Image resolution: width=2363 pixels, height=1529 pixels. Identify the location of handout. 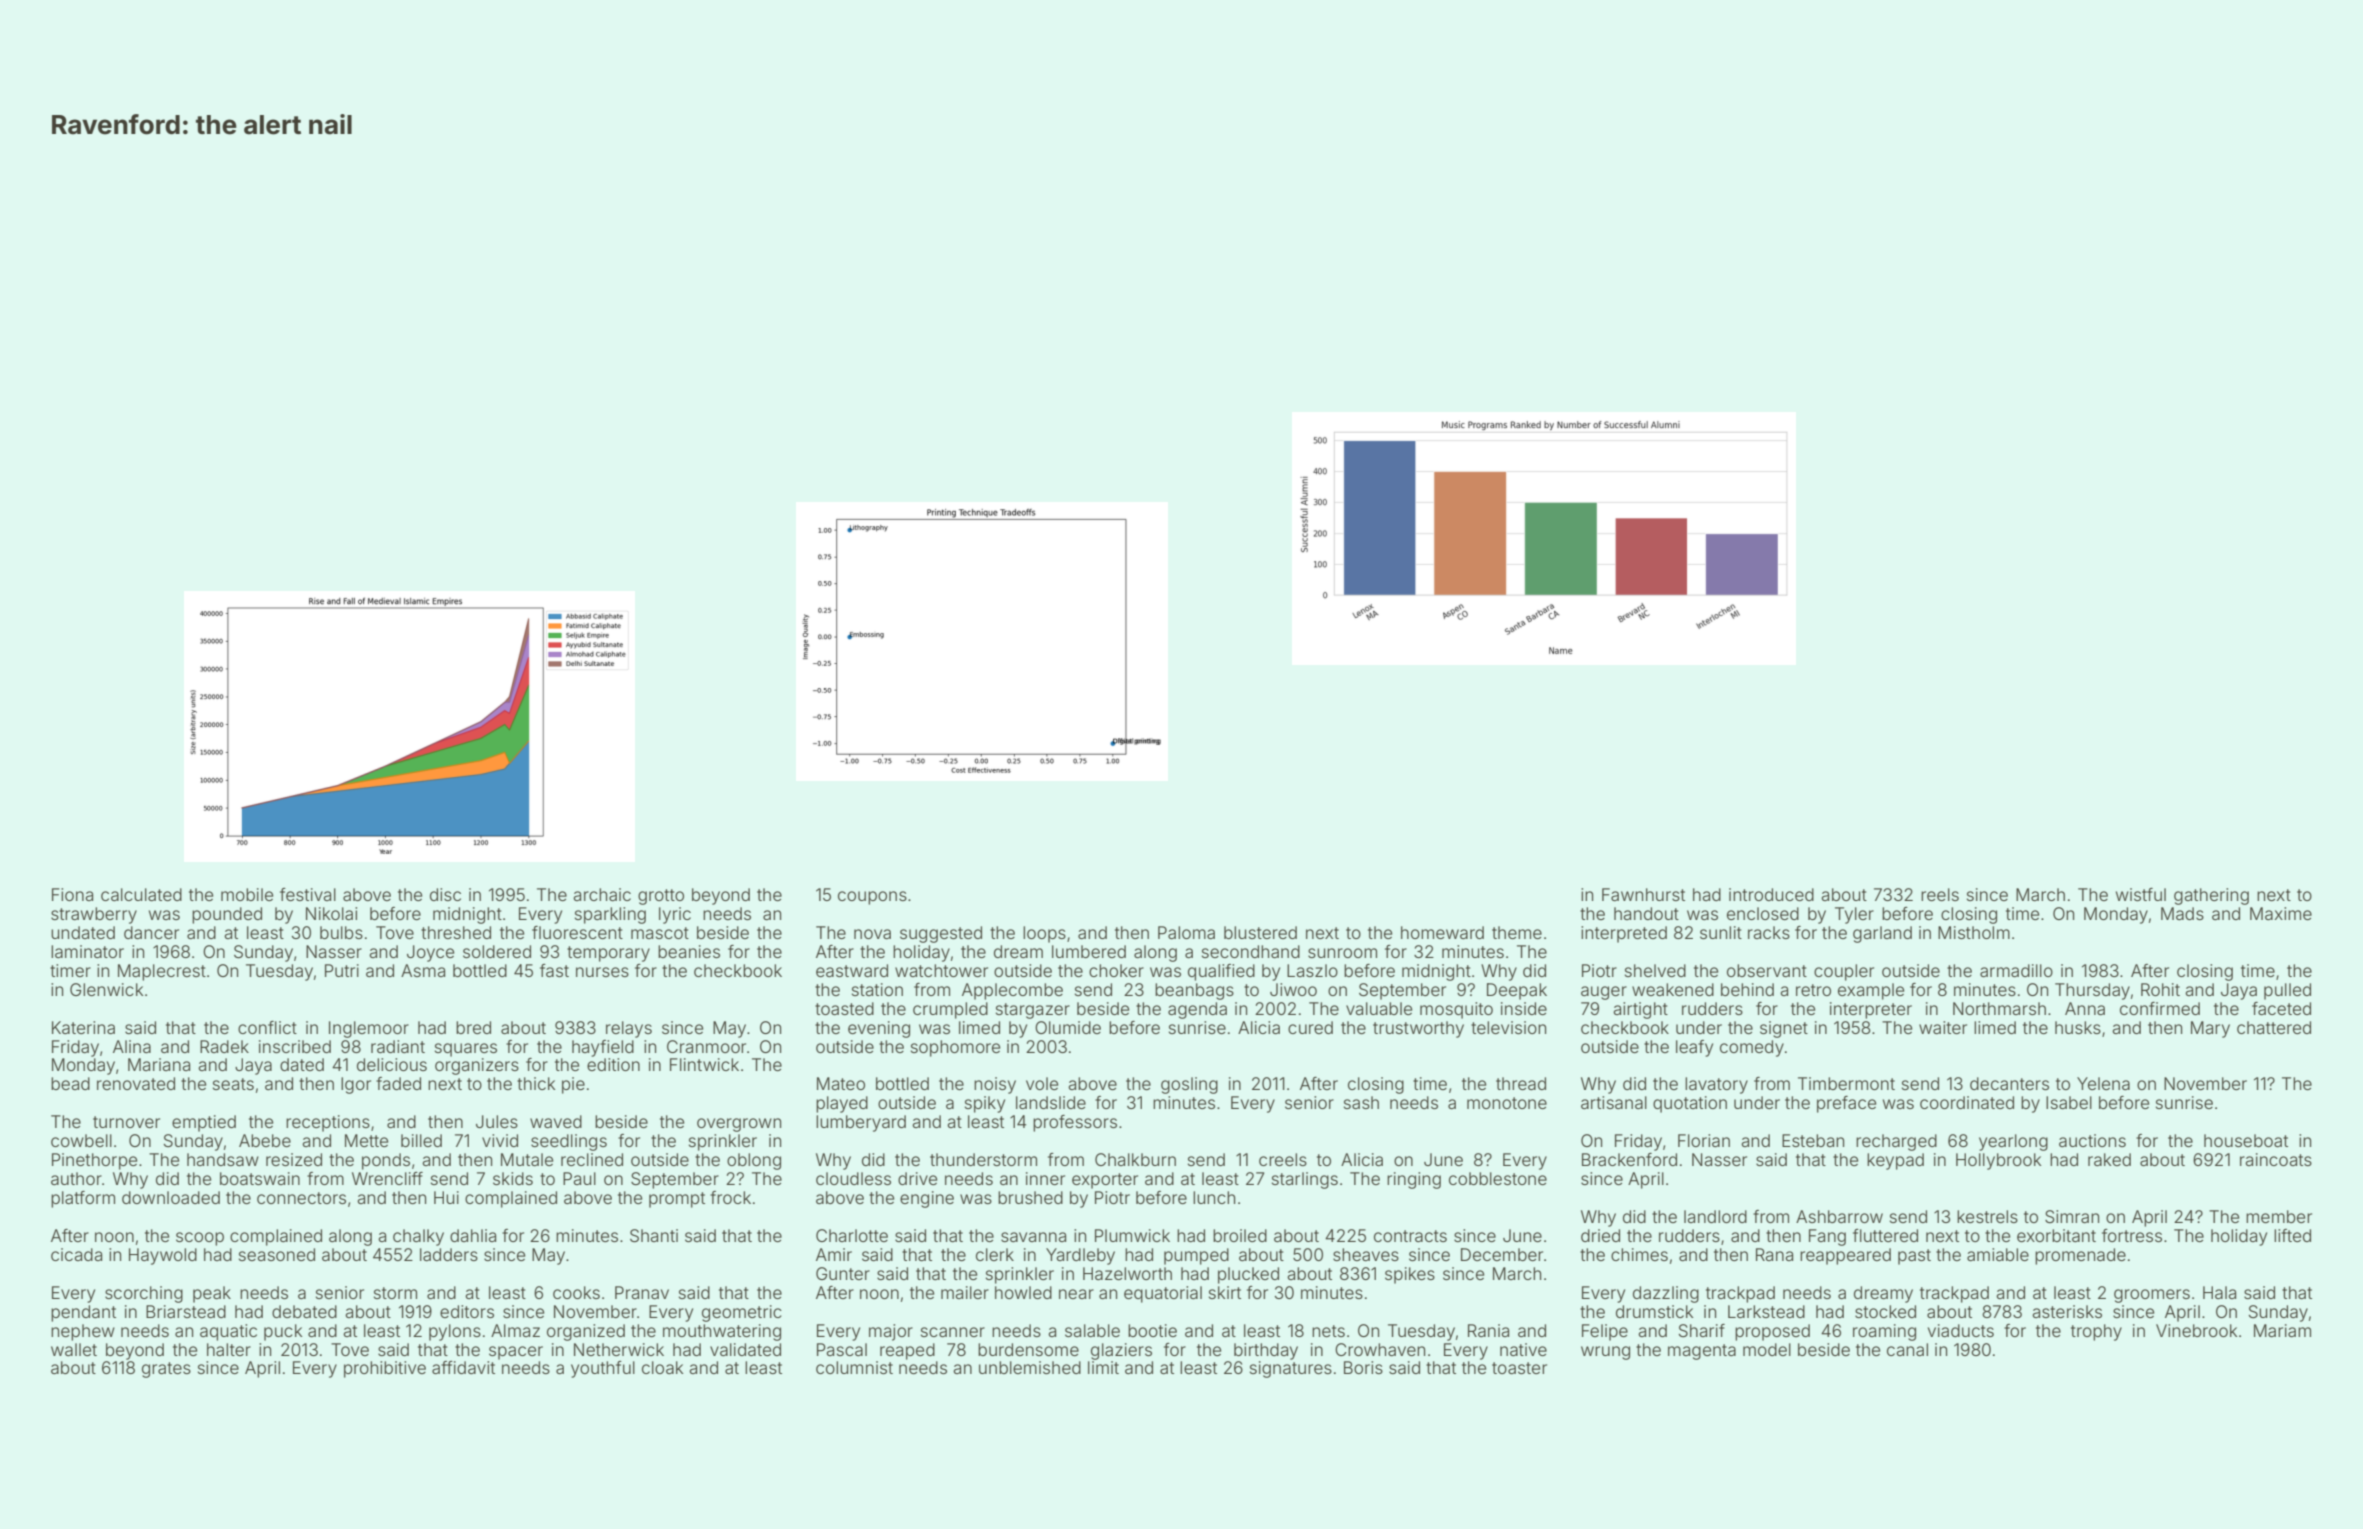
(1646, 913).
